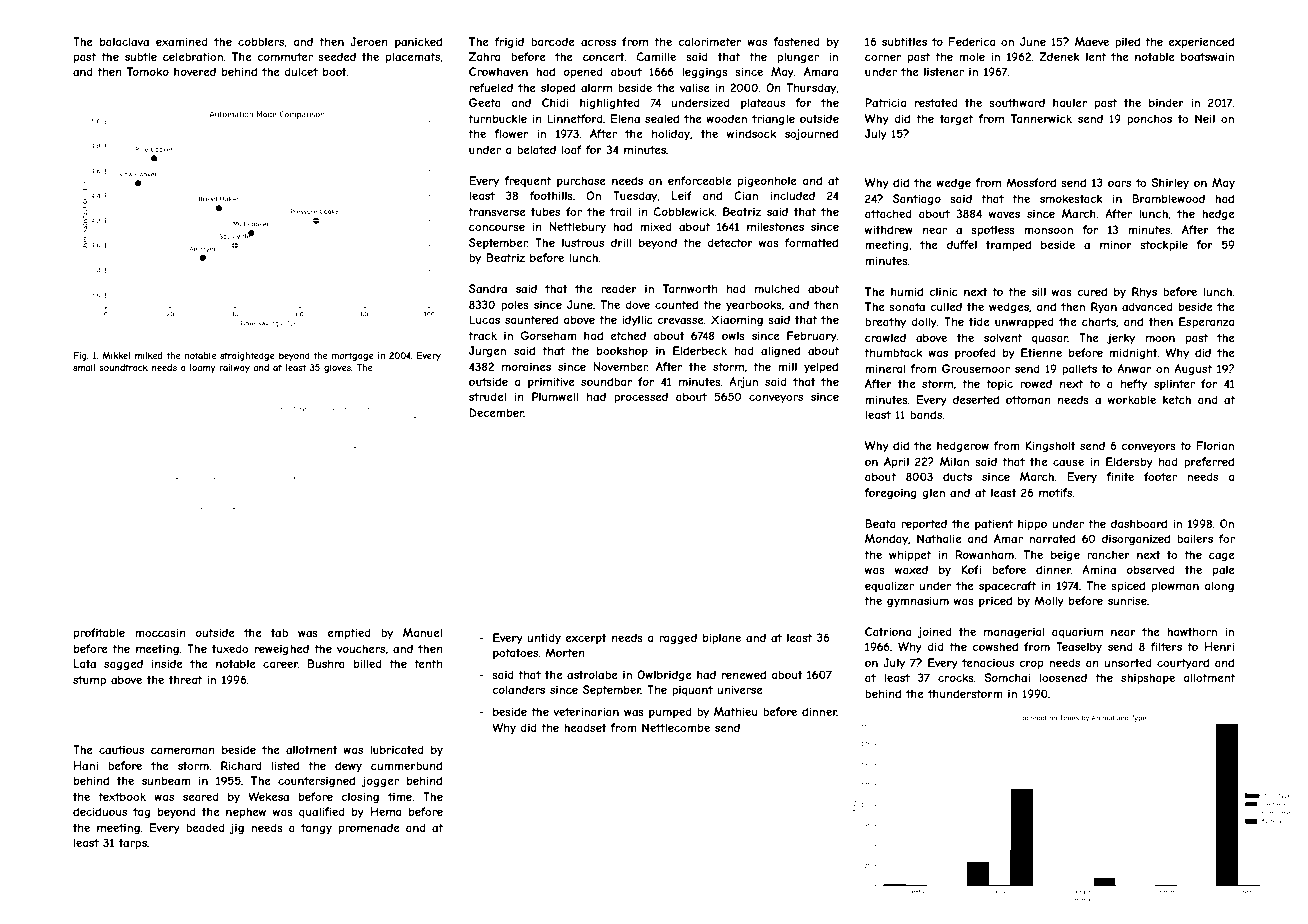  What do you see at coordinates (954, 461) in the page?
I see `Milan` at bounding box center [954, 461].
